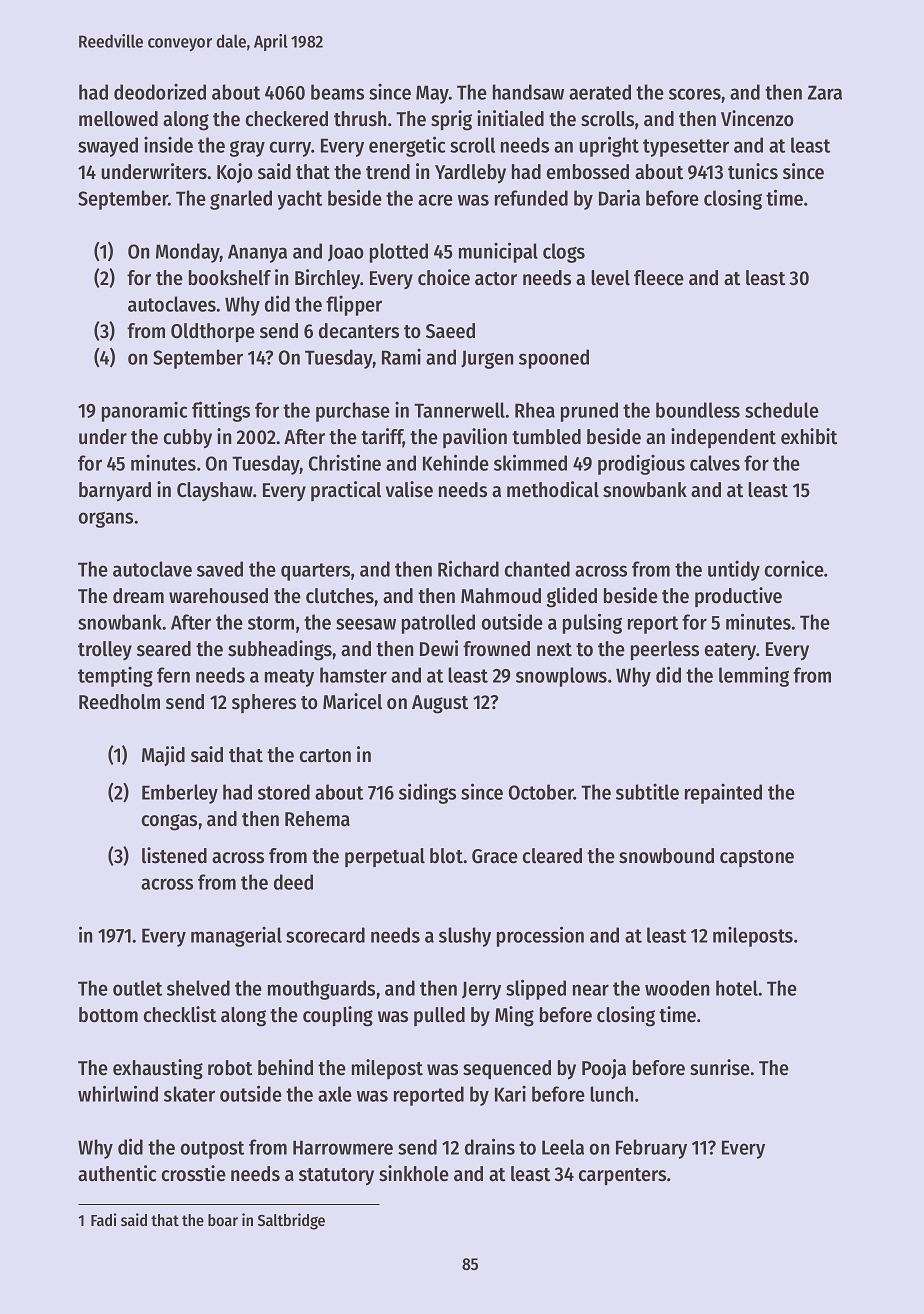 This screenshot has width=924, height=1314. What do you see at coordinates (432, 94) in the screenshot?
I see `May` at bounding box center [432, 94].
